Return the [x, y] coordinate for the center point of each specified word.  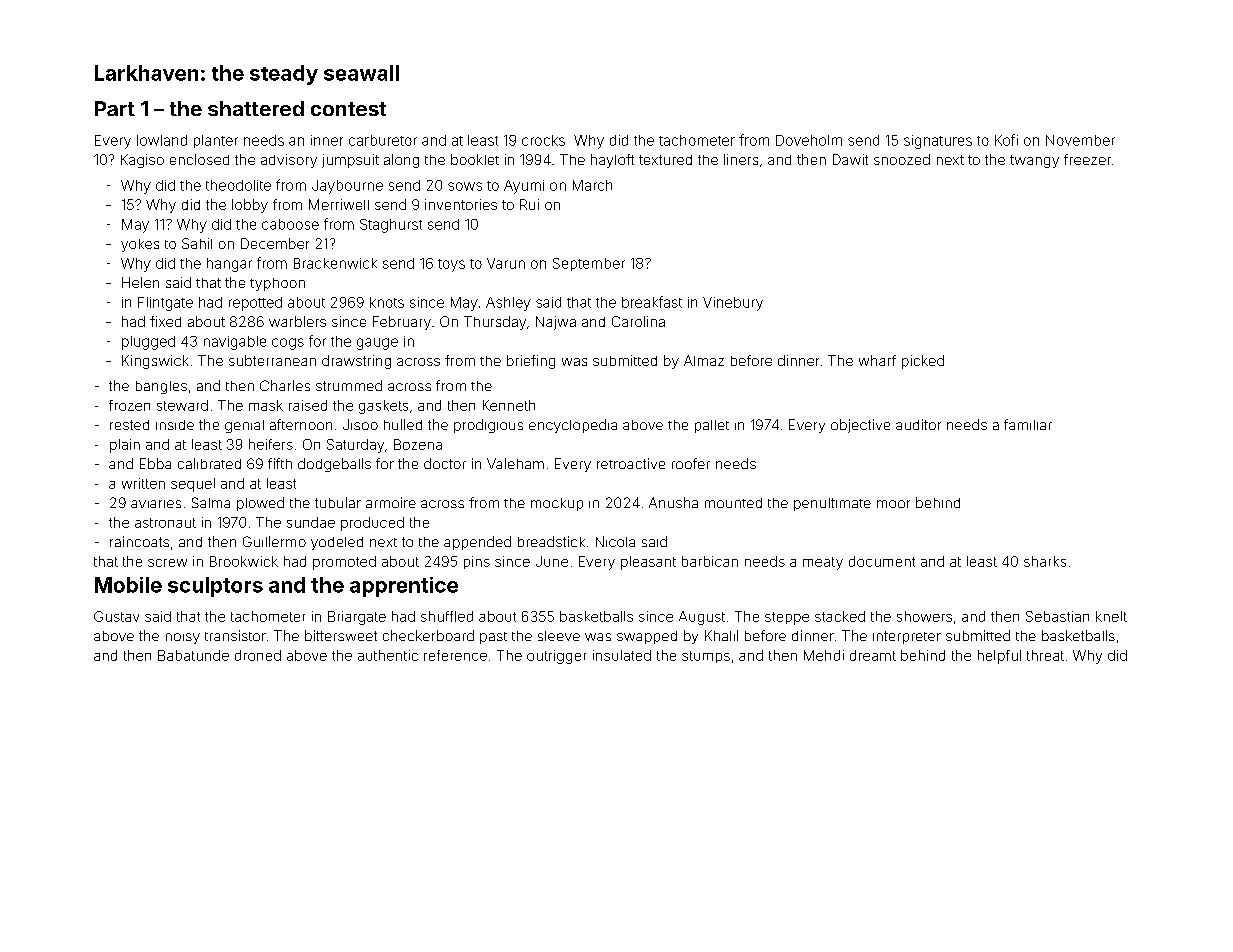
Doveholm [809, 140]
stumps [706, 657]
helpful [999, 657]
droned [258, 655]
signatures [938, 142]
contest [348, 109]
